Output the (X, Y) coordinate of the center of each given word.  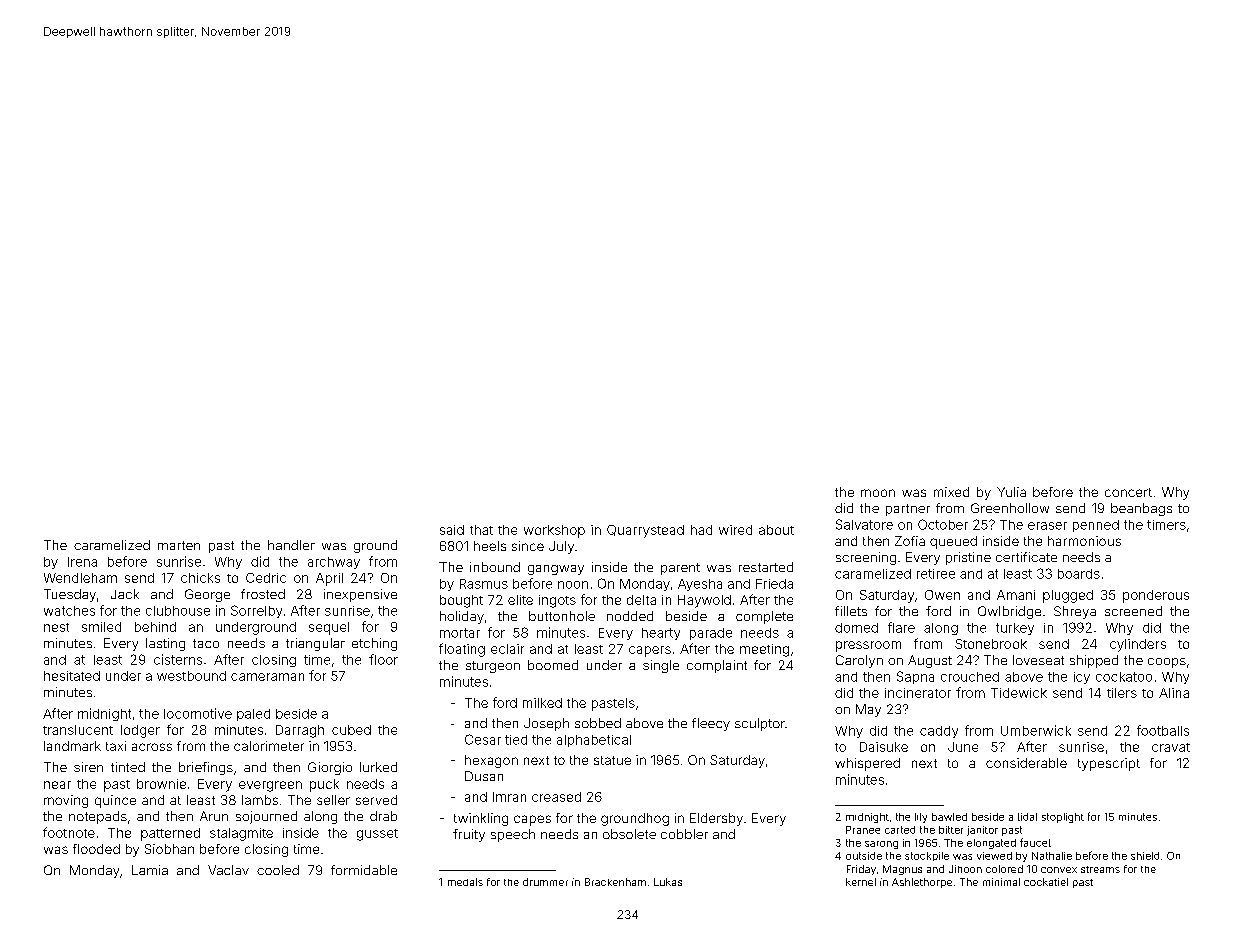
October (943, 524)
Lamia (150, 870)
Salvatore (864, 524)
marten (179, 545)
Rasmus (484, 584)
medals (465, 882)
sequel (329, 628)
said (452, 530)
